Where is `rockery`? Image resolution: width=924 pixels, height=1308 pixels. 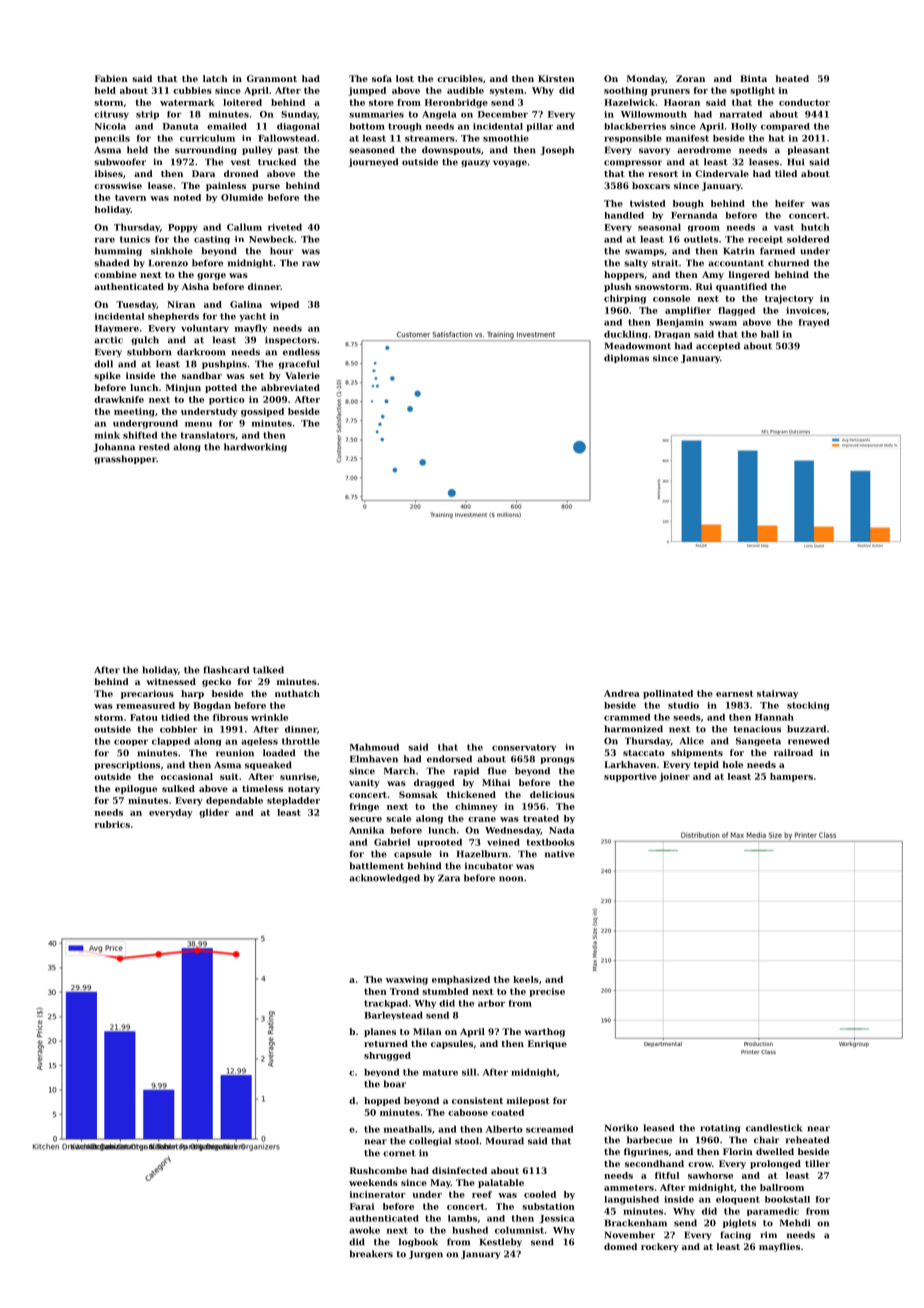 rockery is located at coordinates (660, 1247).
